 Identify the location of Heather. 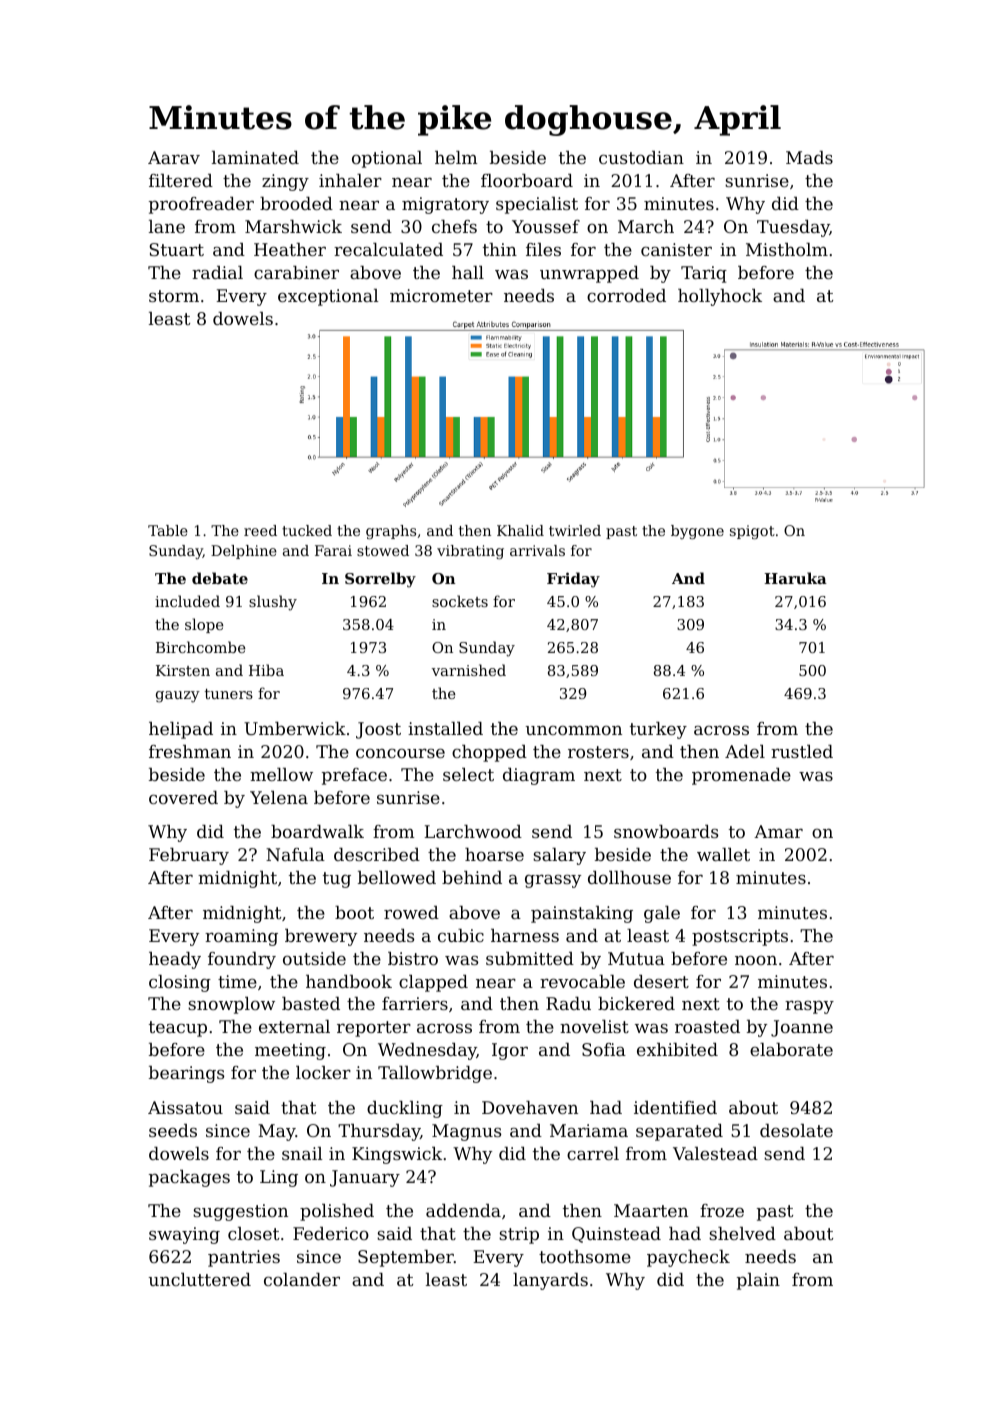
(290, 249).
